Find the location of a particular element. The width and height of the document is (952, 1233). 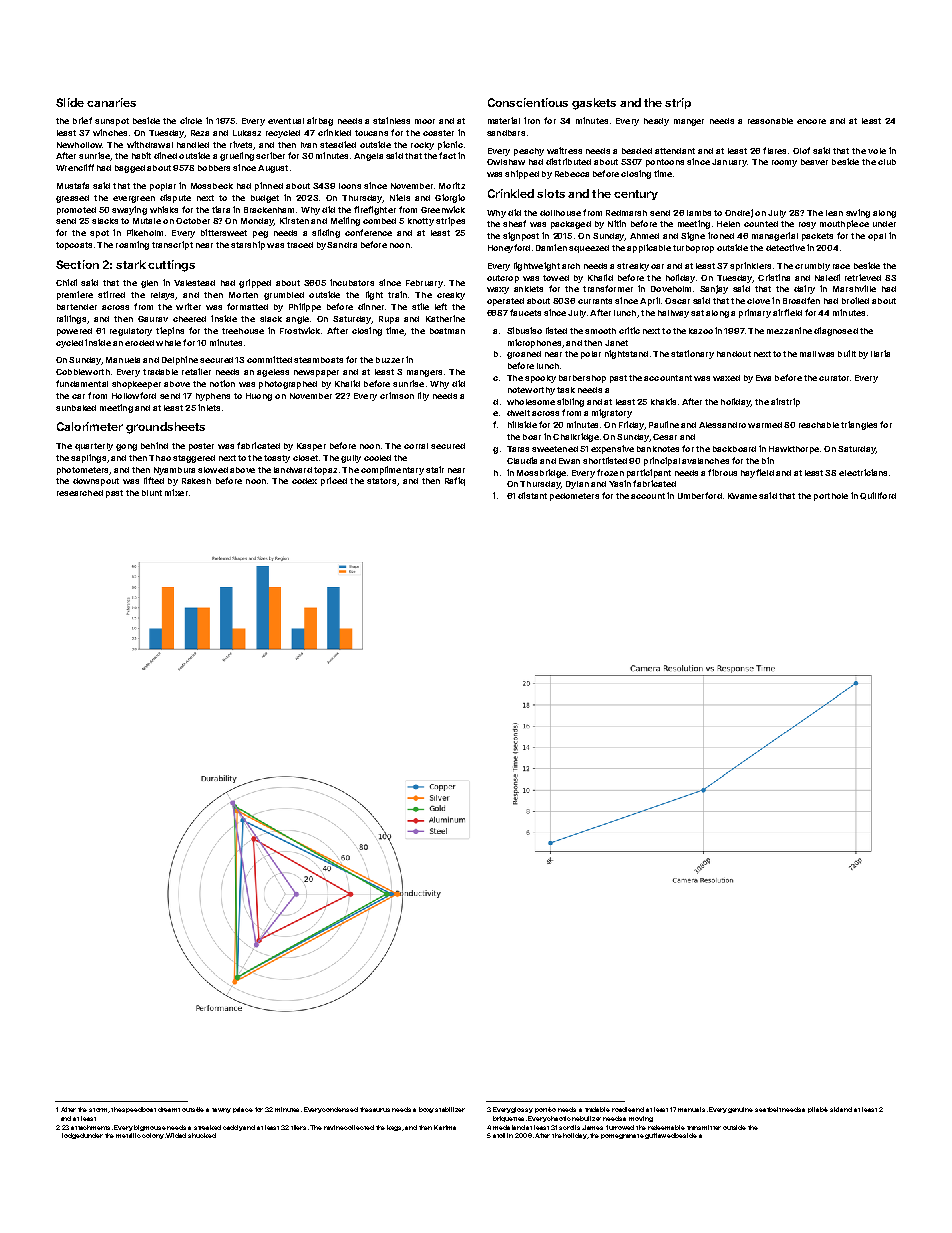

encore is located at coordinates (811, 121).
